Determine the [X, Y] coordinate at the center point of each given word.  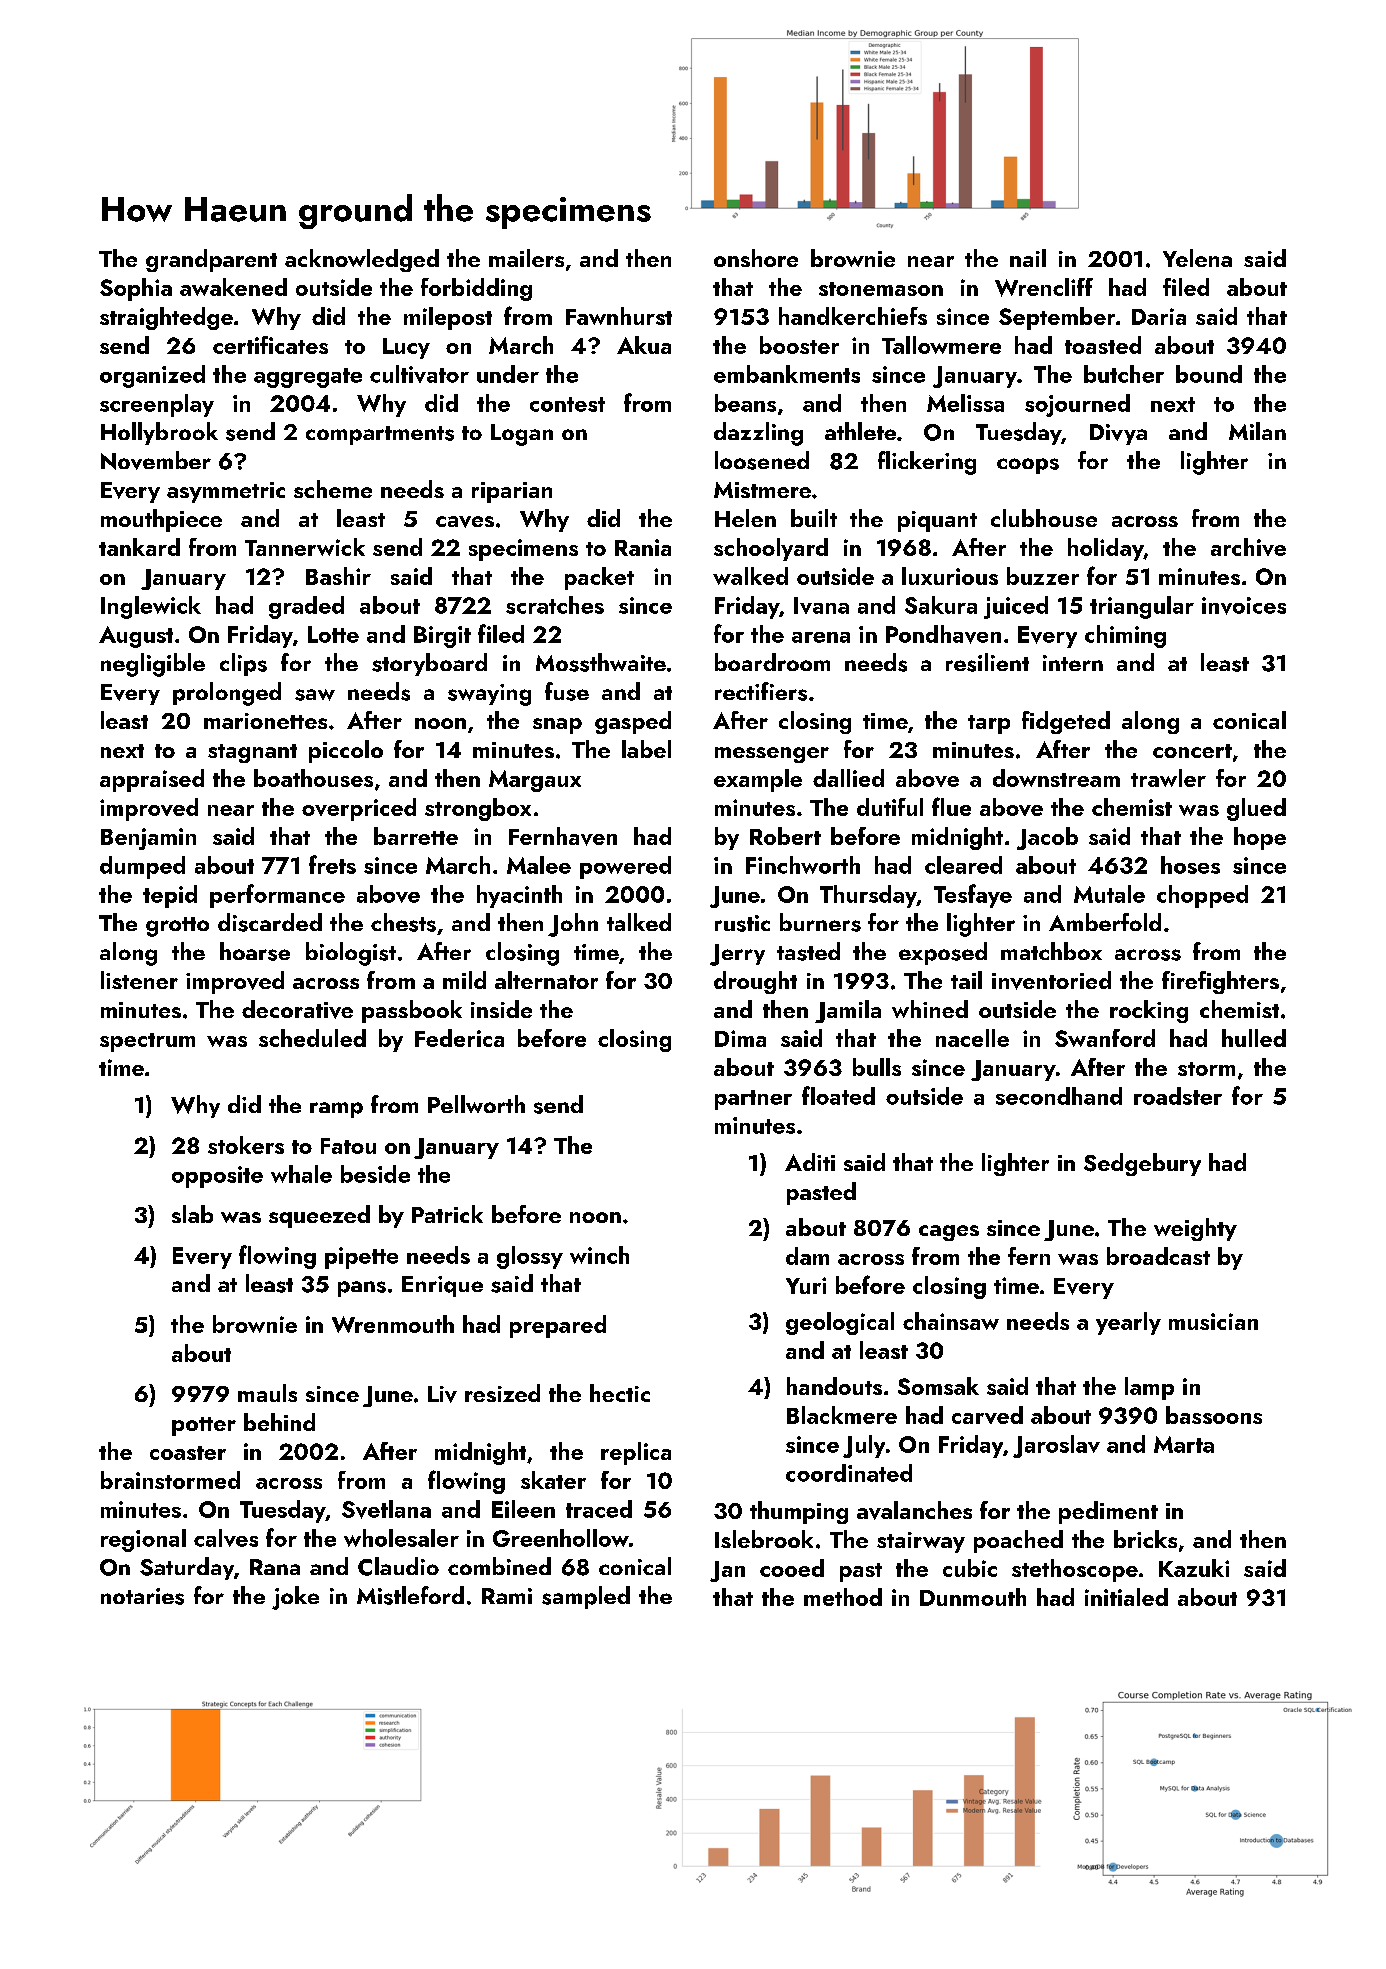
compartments [380, 435]
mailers [526, 258]
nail [1028, 258]
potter [204, 1426]
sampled [586, 1597]
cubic [970, 1568]
